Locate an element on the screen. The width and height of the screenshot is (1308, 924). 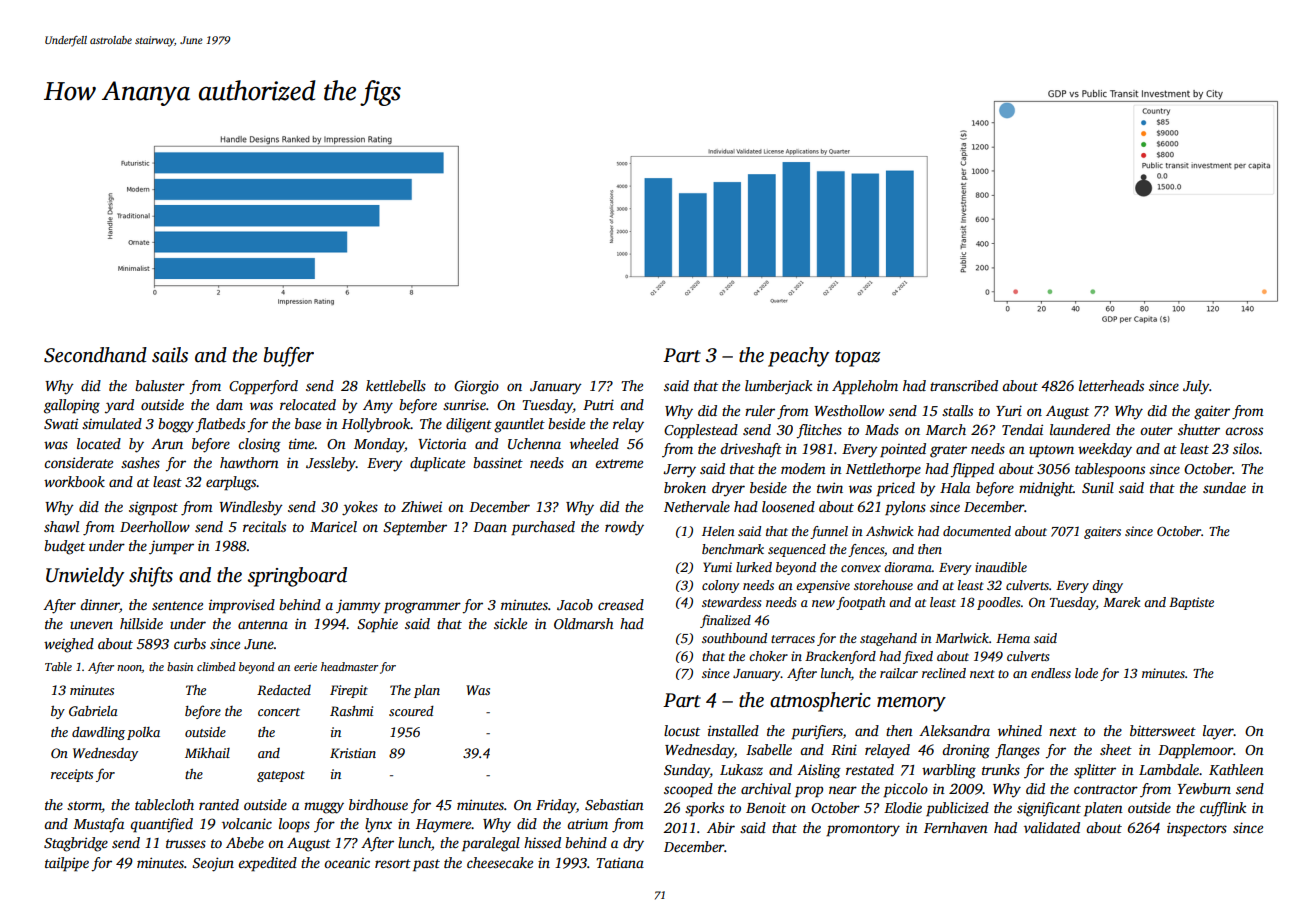
Redacted is located at coordinates (284, 690).
